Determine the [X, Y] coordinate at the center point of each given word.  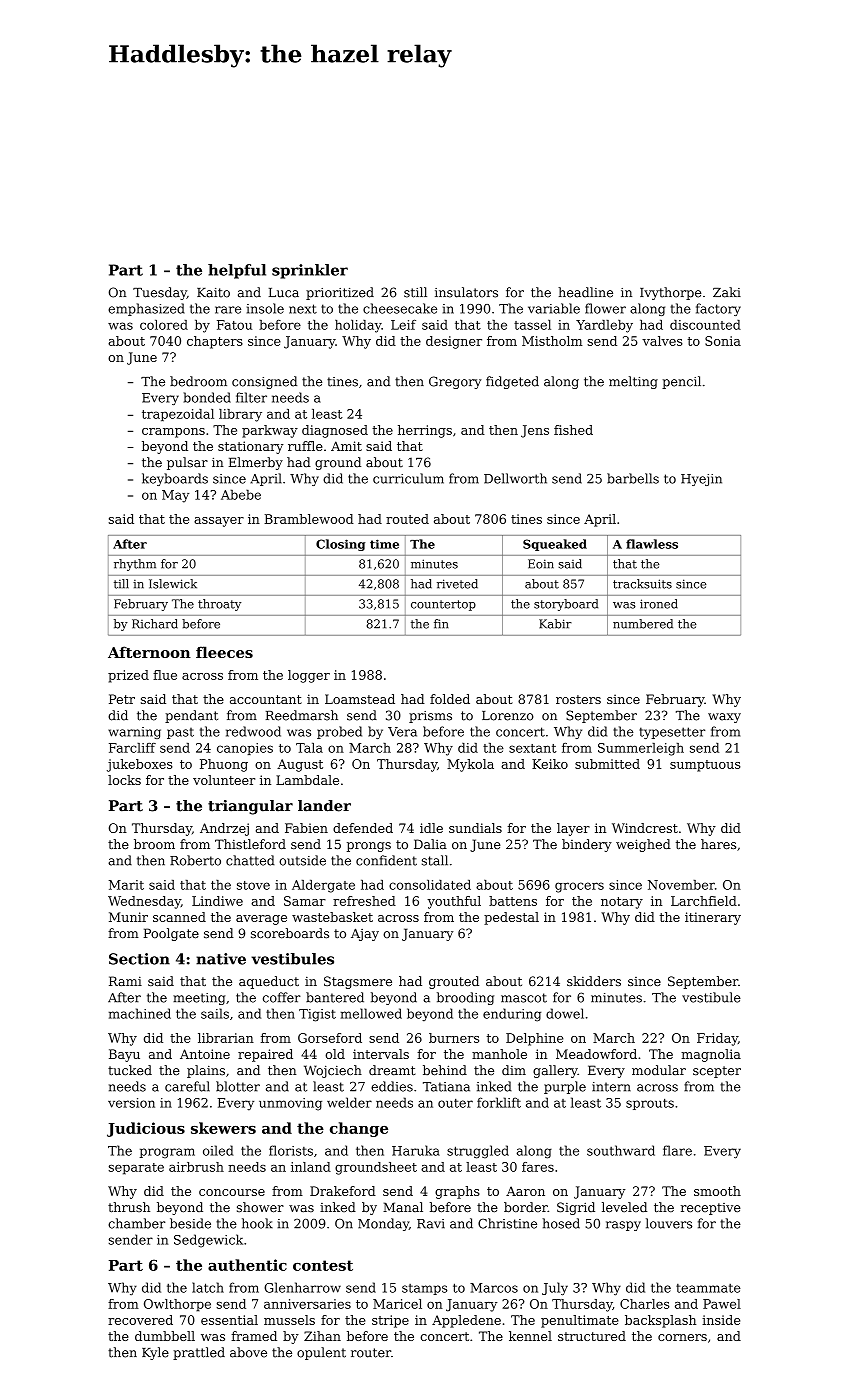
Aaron [525, 1191]
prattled [199, 1353]
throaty [219, 605]
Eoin [541, 564]
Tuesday [160, 293]
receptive [711, 1209]
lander [324, 806]
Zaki [727, 292]
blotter [238, 1086]
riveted [457, 584]
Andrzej [224, 829]
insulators [466, 292]
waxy [724, 718]
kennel [530, 1336]
